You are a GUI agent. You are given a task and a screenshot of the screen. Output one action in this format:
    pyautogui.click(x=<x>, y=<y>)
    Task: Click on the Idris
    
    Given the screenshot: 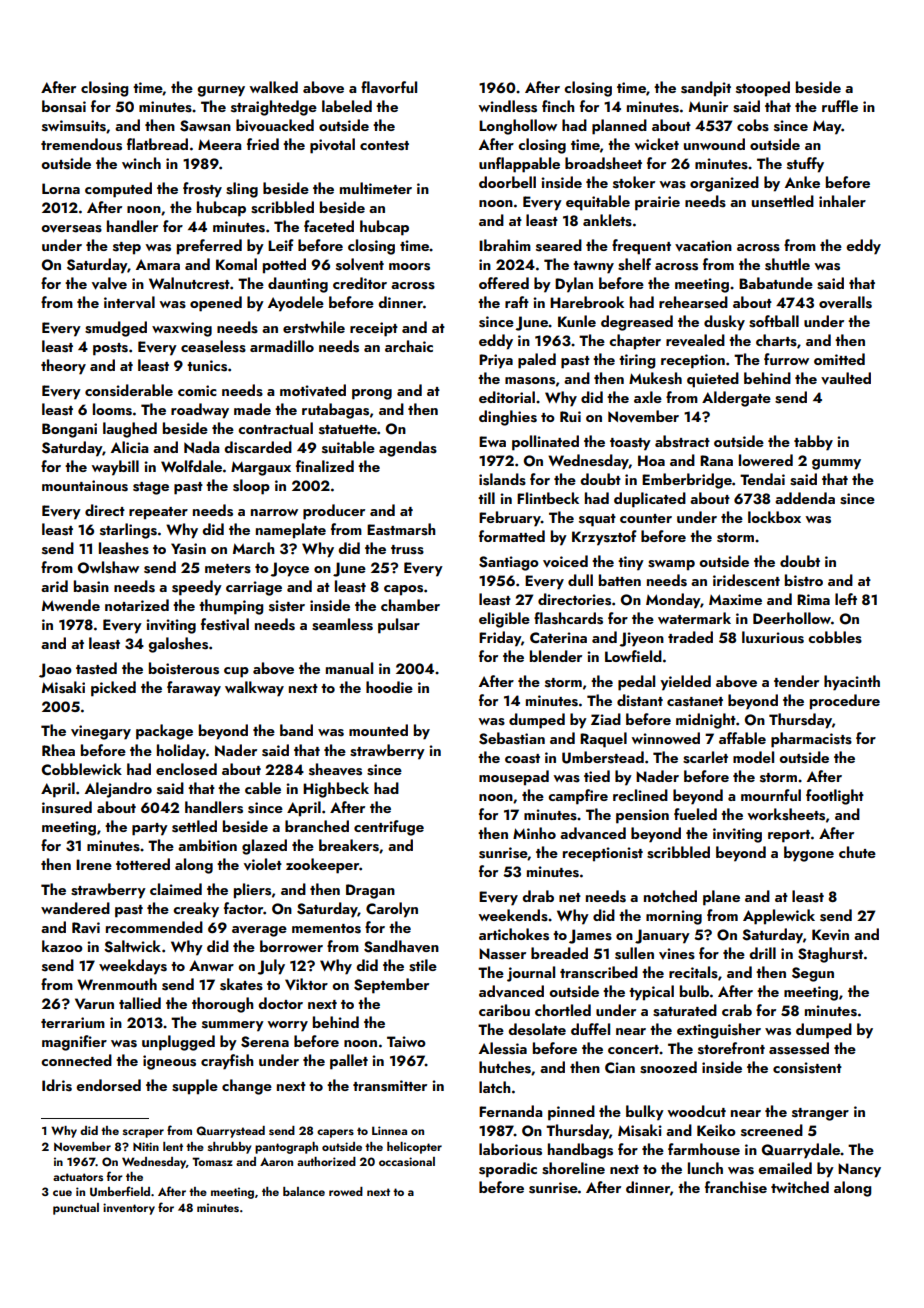 What is the action you would take?
    pyautogui.click(x=57, y=1085)
